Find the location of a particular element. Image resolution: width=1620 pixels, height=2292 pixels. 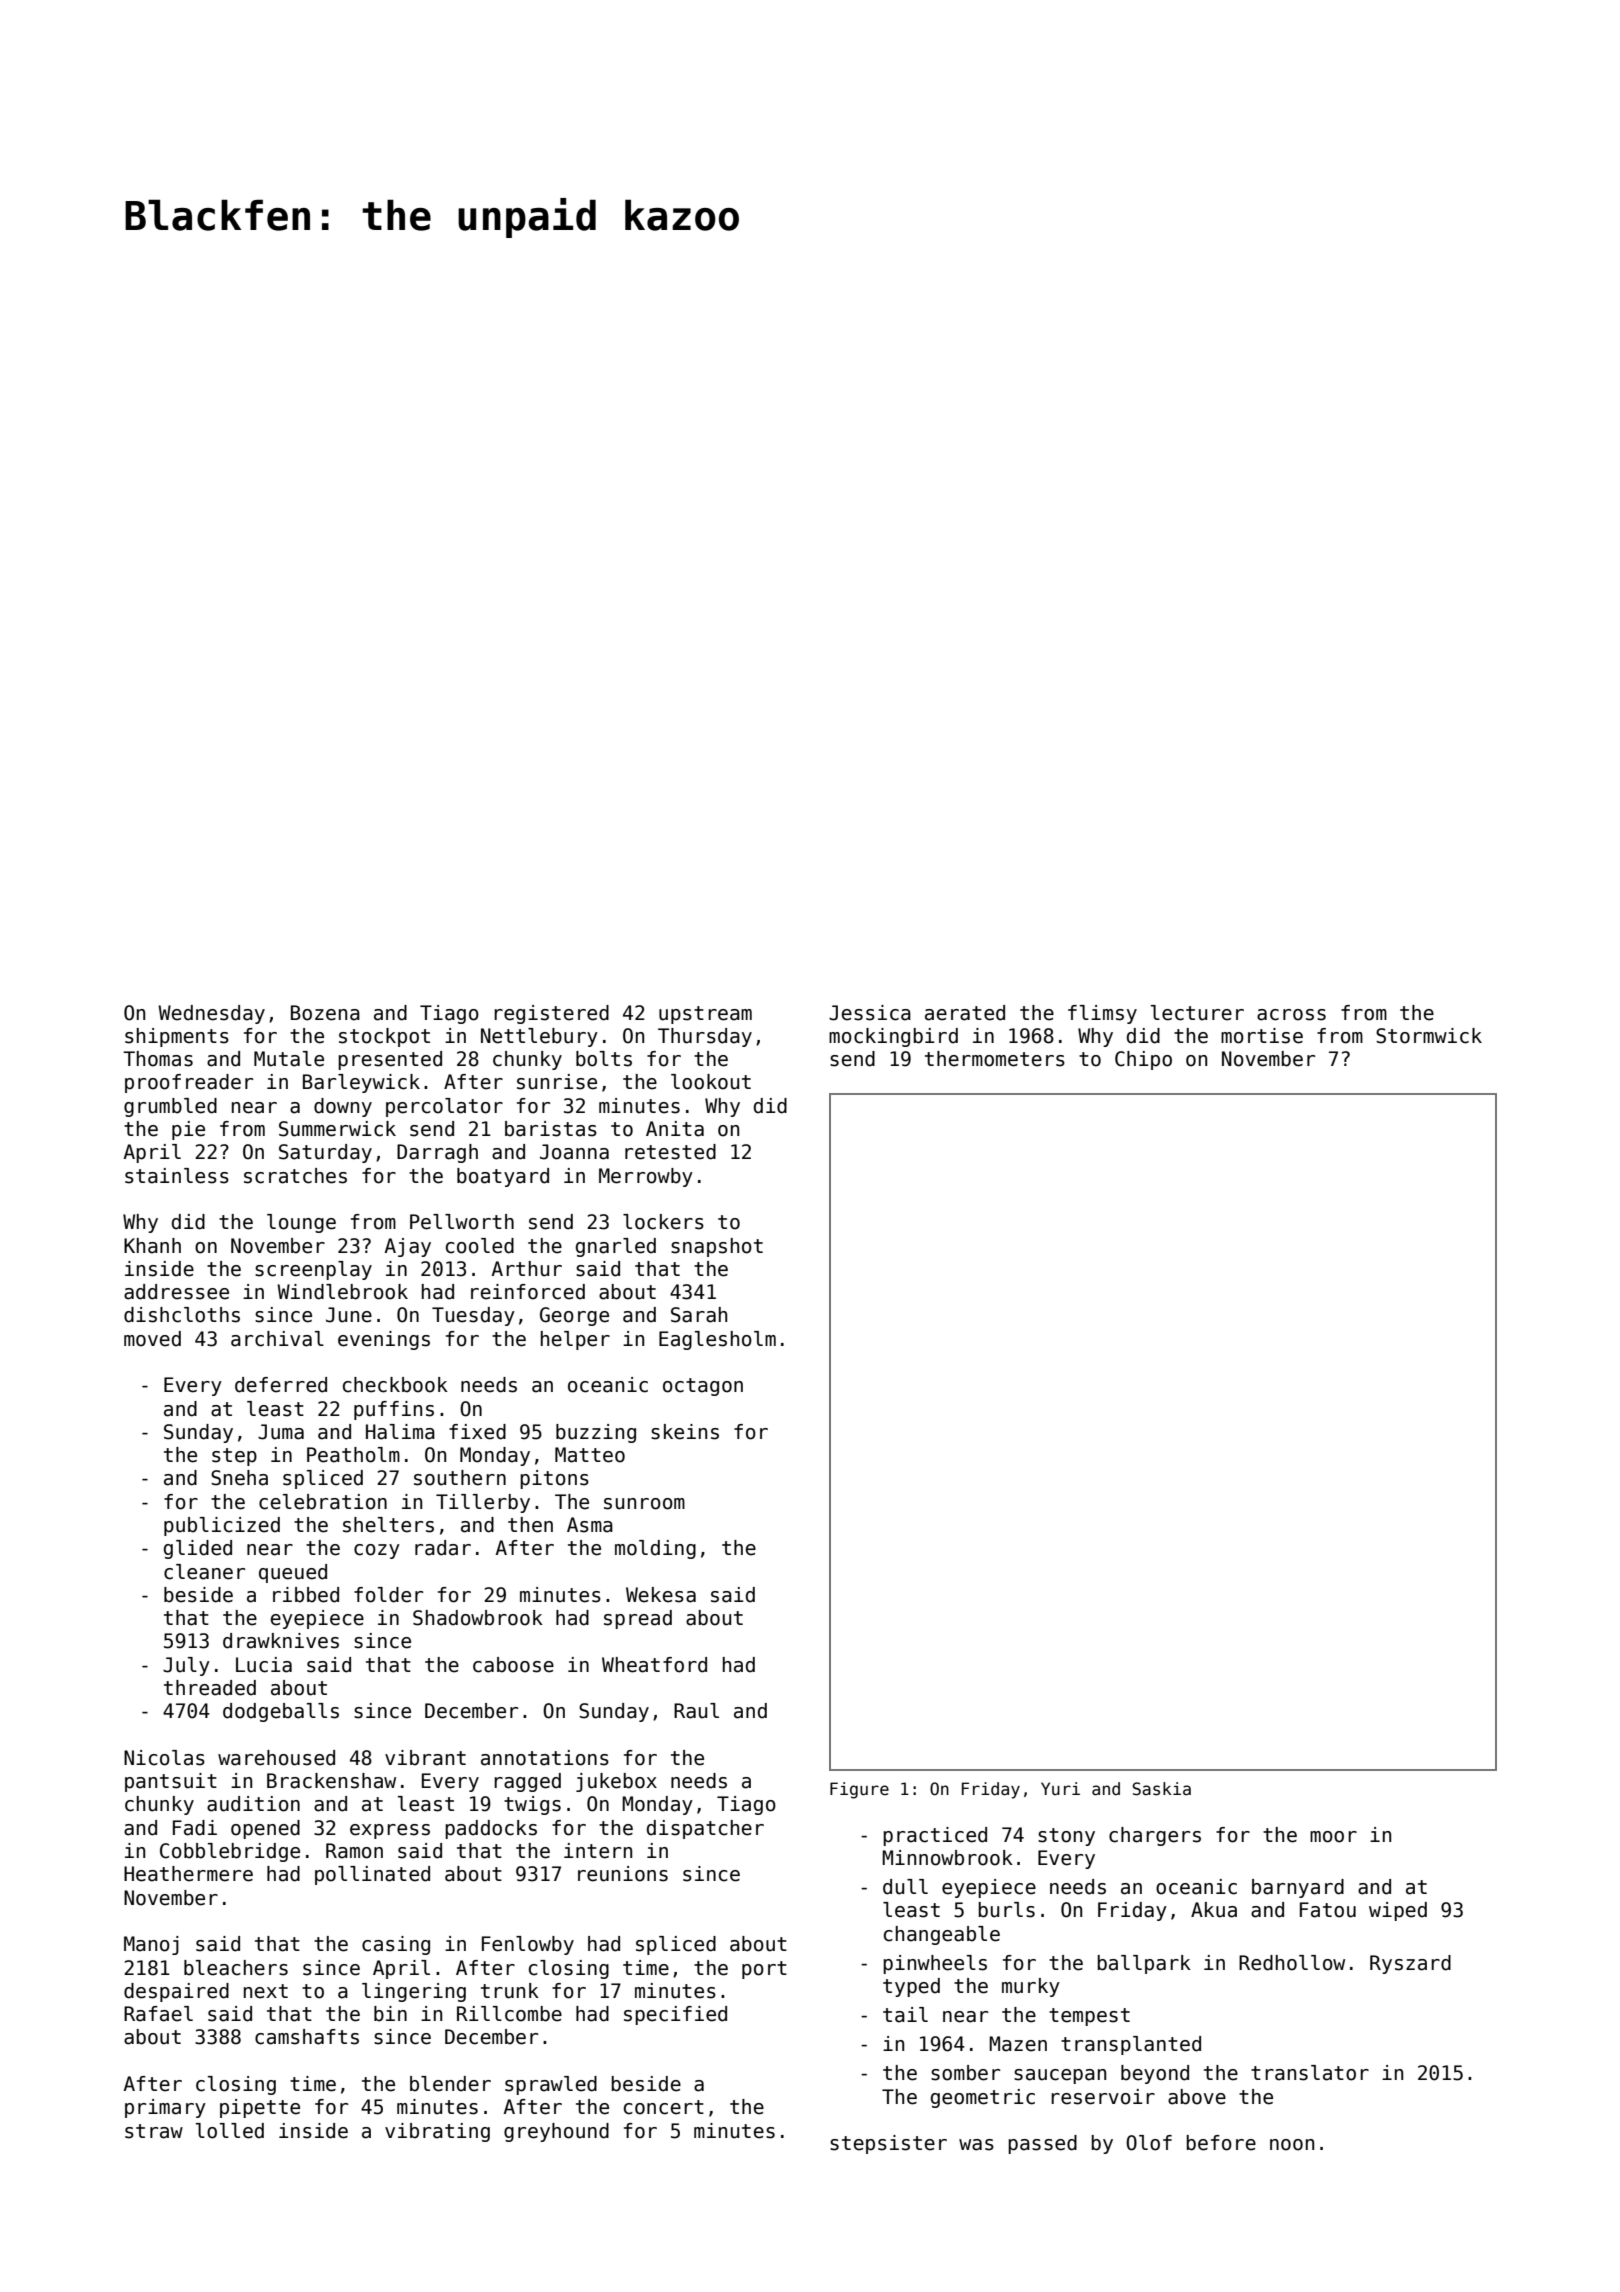

bleachers is located at coordinates (236, 1968).
